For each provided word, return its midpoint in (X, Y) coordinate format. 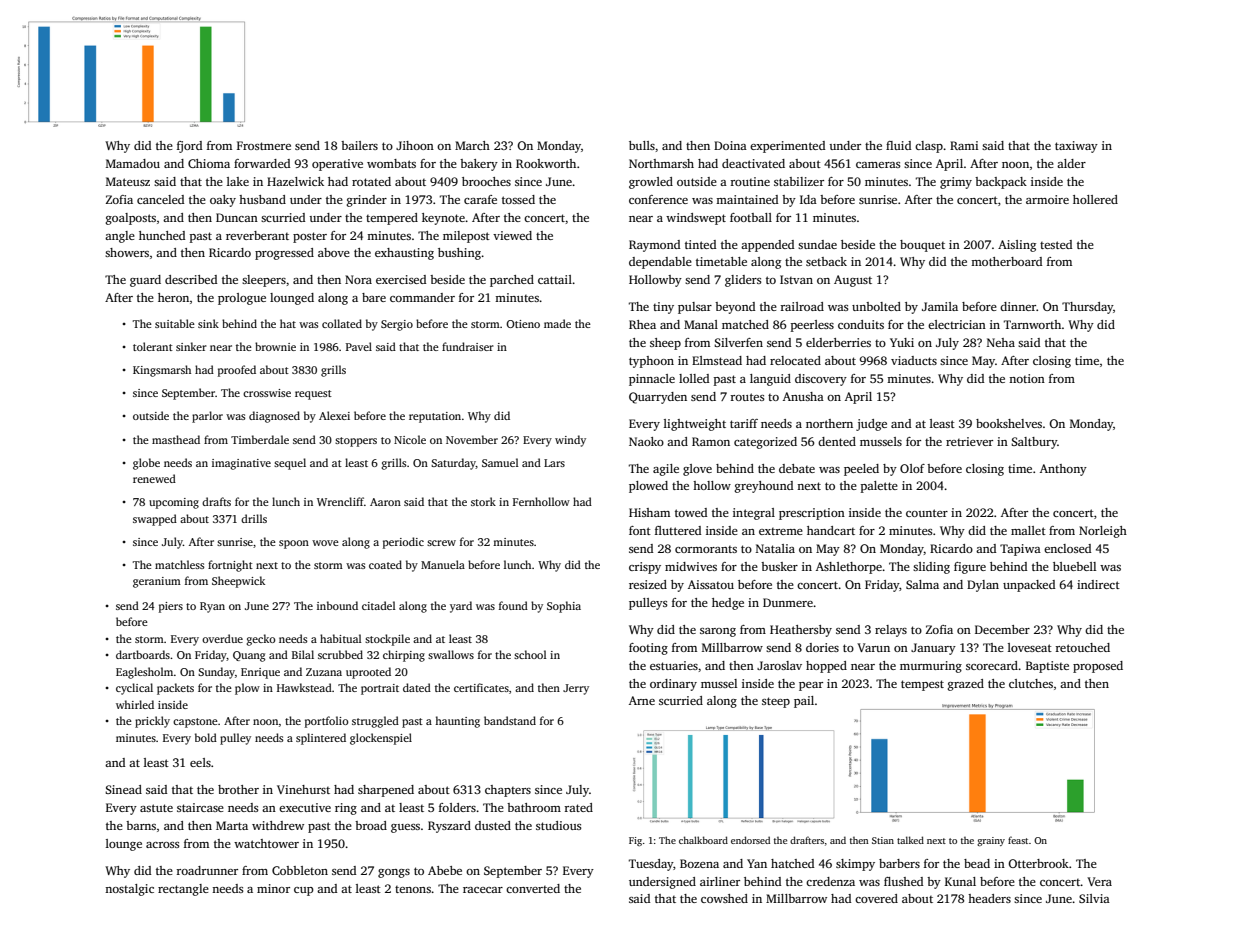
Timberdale (260, 439)
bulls (642, 145)
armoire (1047, 199)
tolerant (153, 346)
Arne (642, 700)
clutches (1031, 683)
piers (171, 607)
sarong (718, 632)
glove (697, 470)
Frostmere (264, 145)
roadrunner (207, 870)
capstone (195, 723)
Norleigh (1103, 532)
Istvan (796, 279)
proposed (1098, 667)
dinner (1018, 306)
